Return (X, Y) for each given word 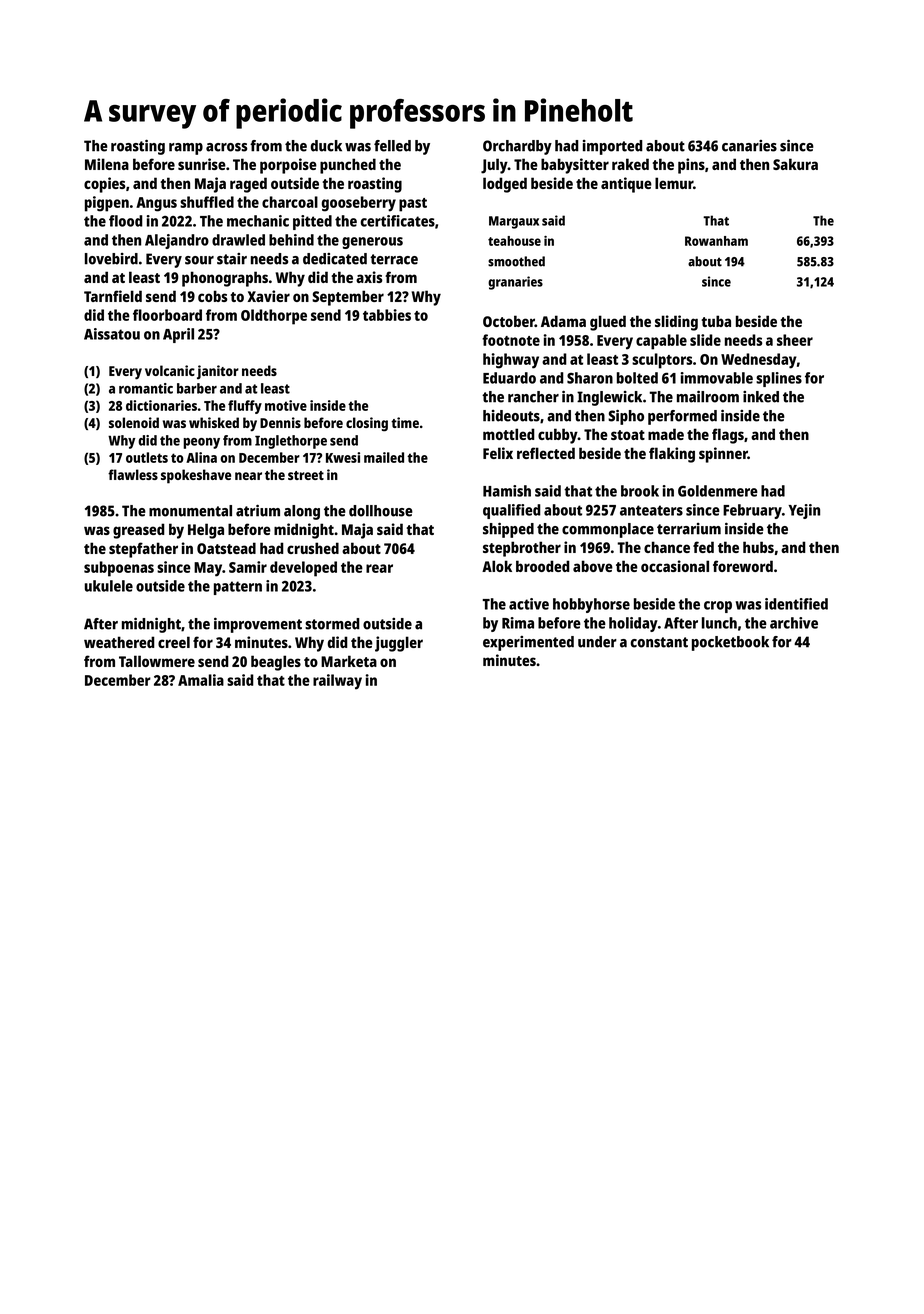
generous (372, 243)
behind (291, 240)
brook (640, 491)
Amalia (201, 680)
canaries (749, 146)
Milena (107, 164)
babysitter (575, 166)
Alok (497, 566)
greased (139, 531)
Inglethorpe (291, 442)
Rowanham (716, 241)
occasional (675, 566)
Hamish (507, 491)
